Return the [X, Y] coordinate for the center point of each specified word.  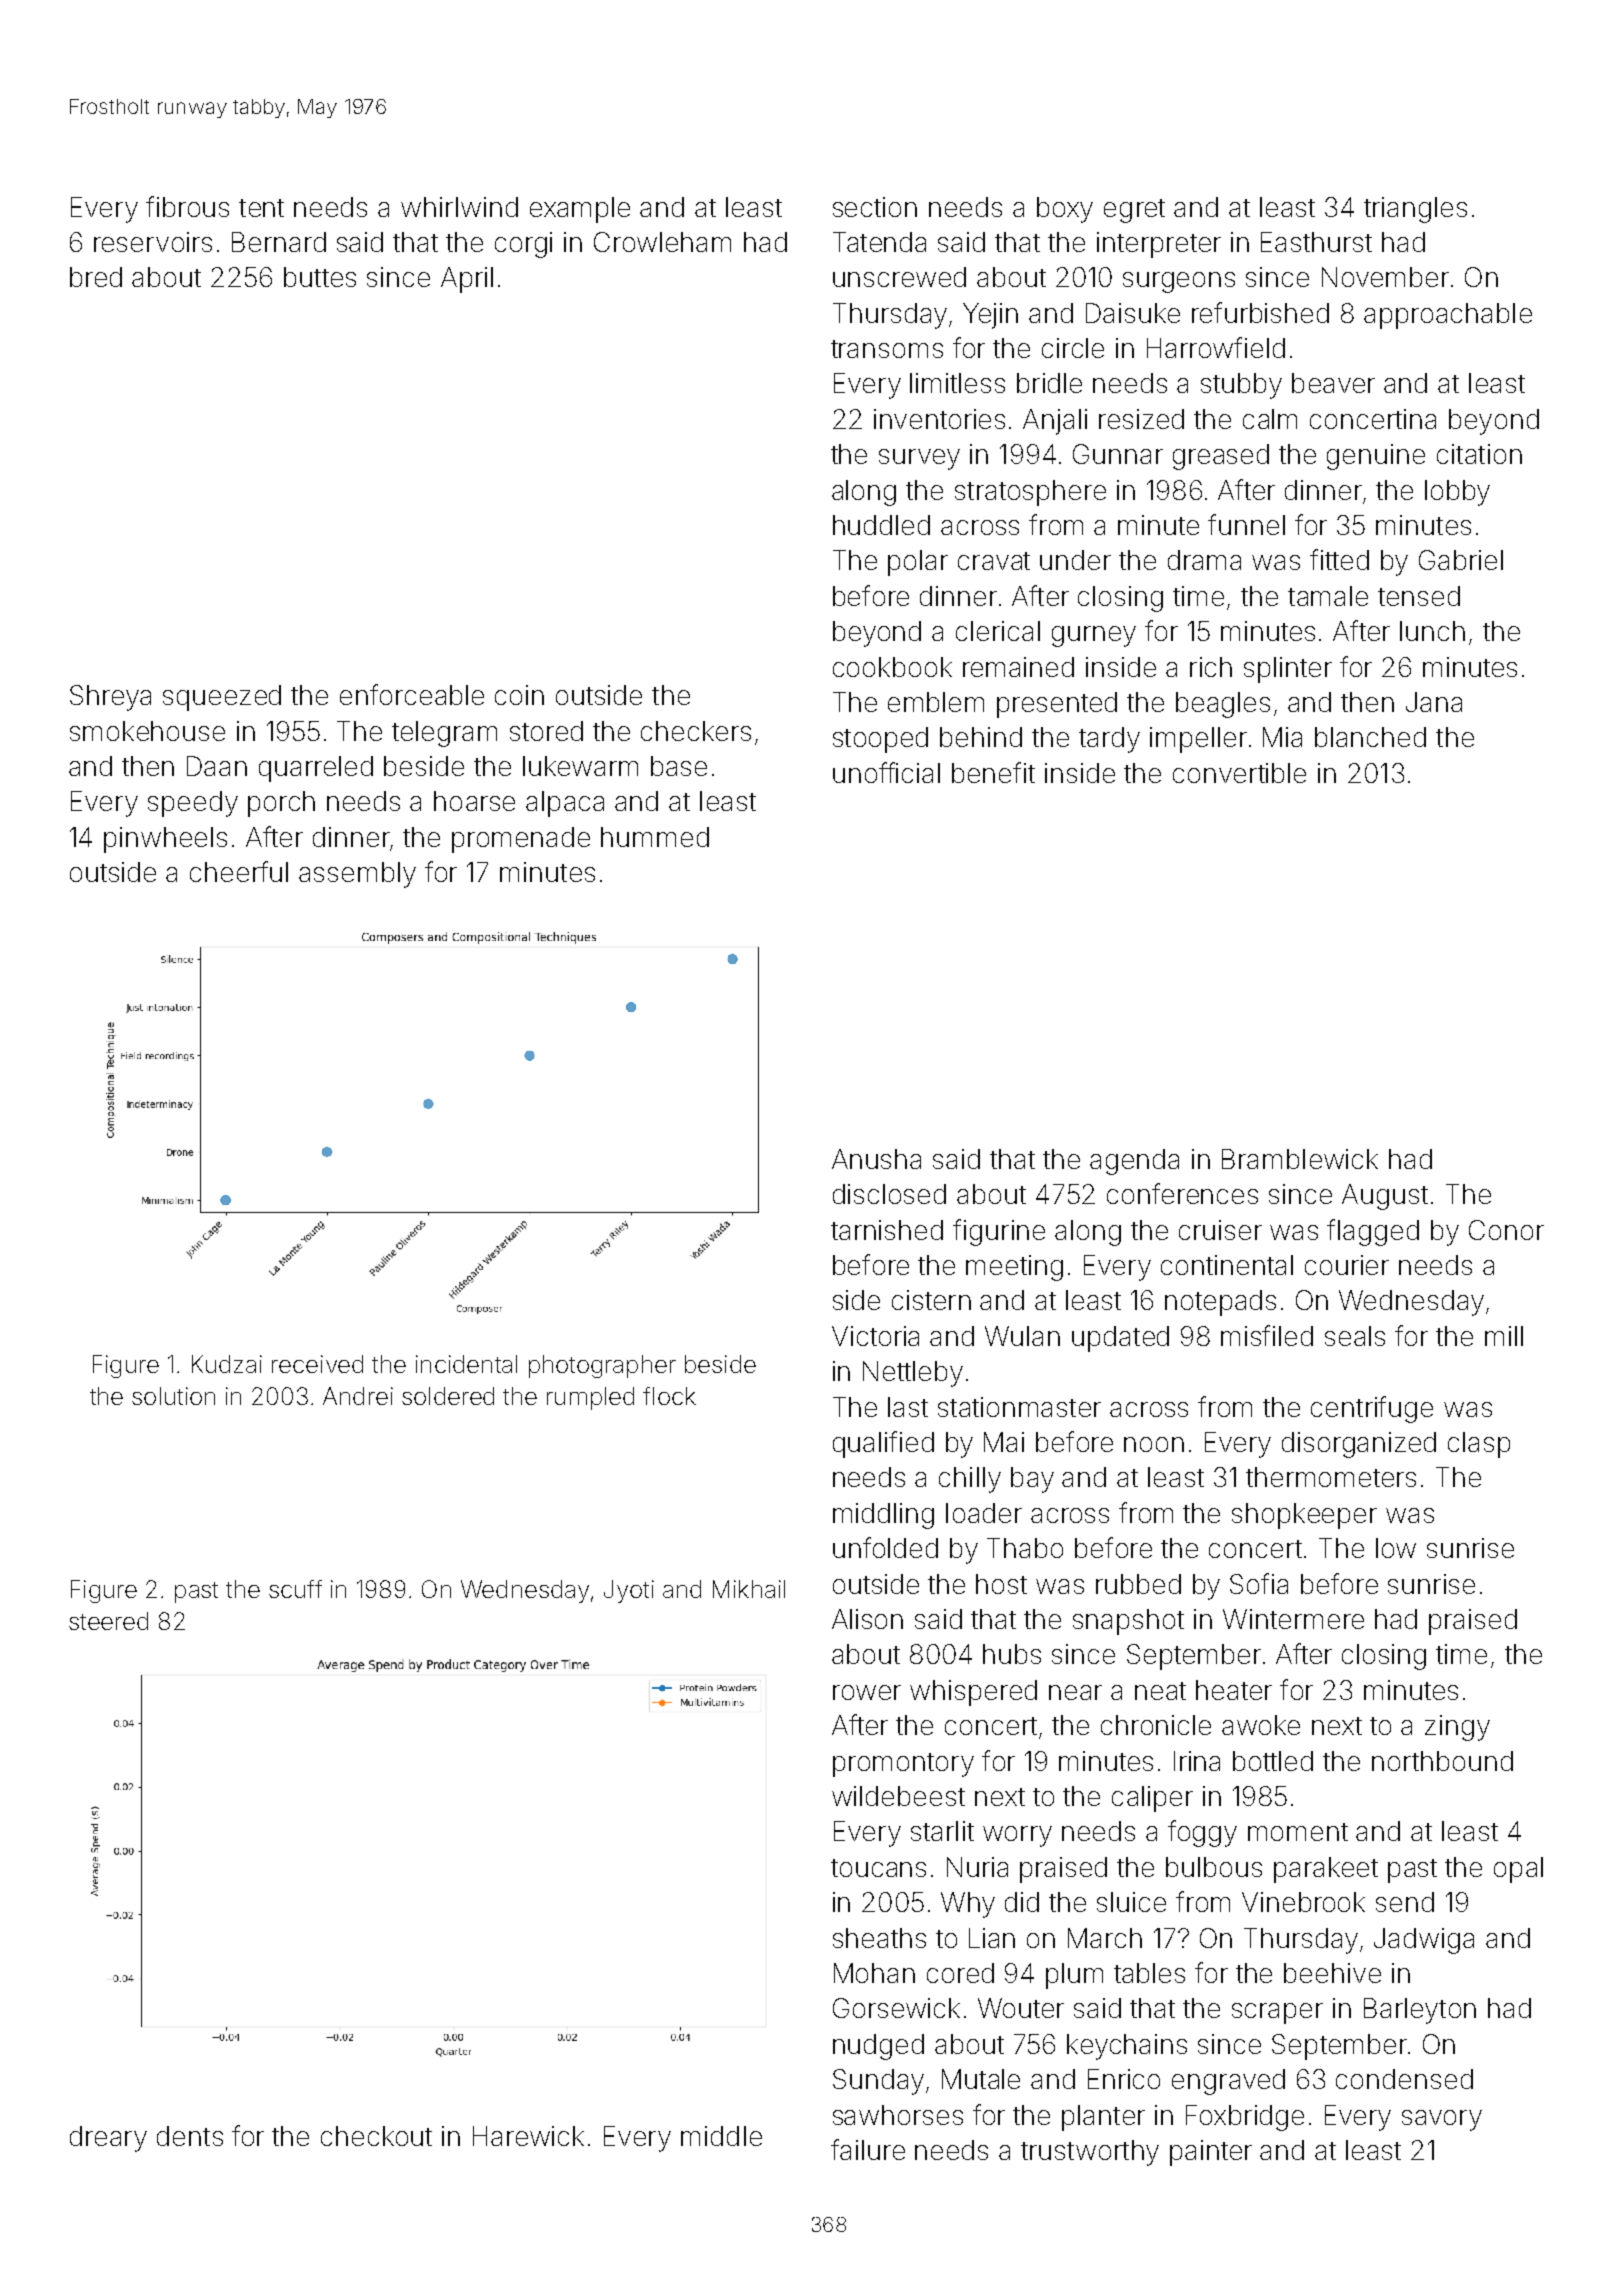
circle [1073, 348]
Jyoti [629, 1591]
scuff [295, 1589]
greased [1221, 457]
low [1396, 1548]
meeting [1014, 1268]
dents [190, 2136]
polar [918, 563]
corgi [523, 245]
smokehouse [147, 731]
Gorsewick [896, 2008]
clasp [1479, 1445]
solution [173, 1396]
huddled [881, 525]
